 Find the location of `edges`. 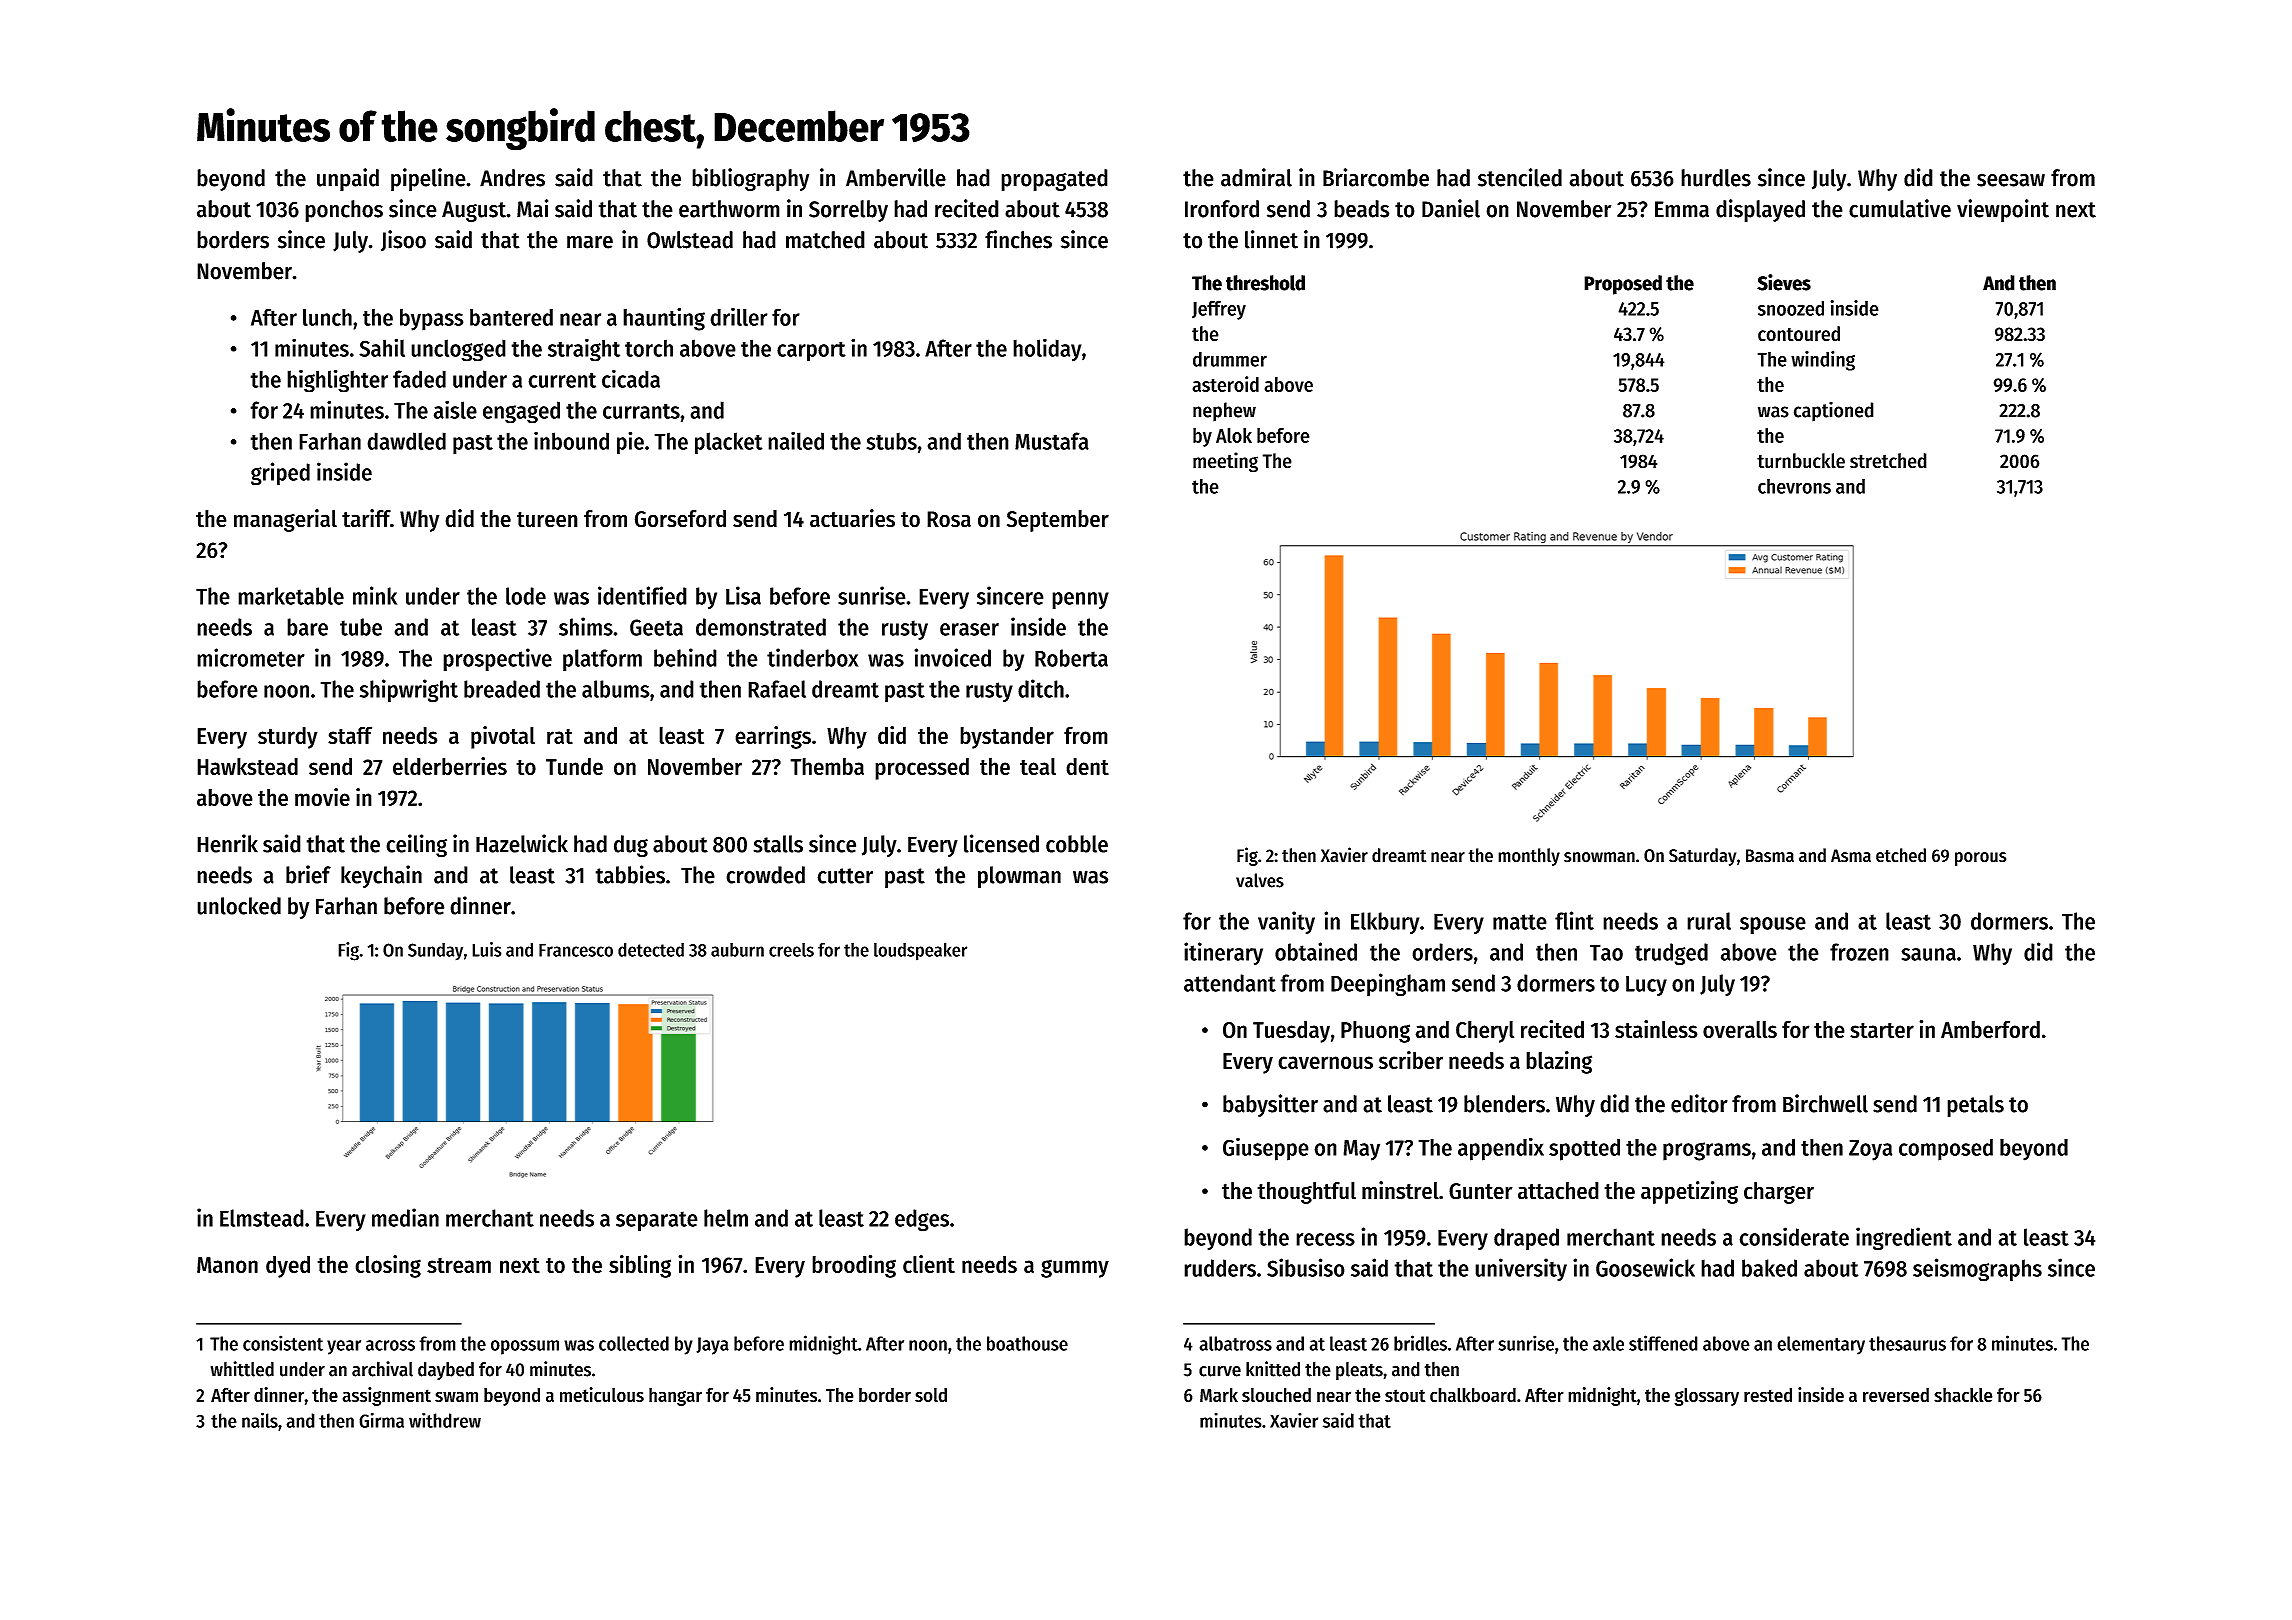

edges is located at coordinates (922, 1220).
